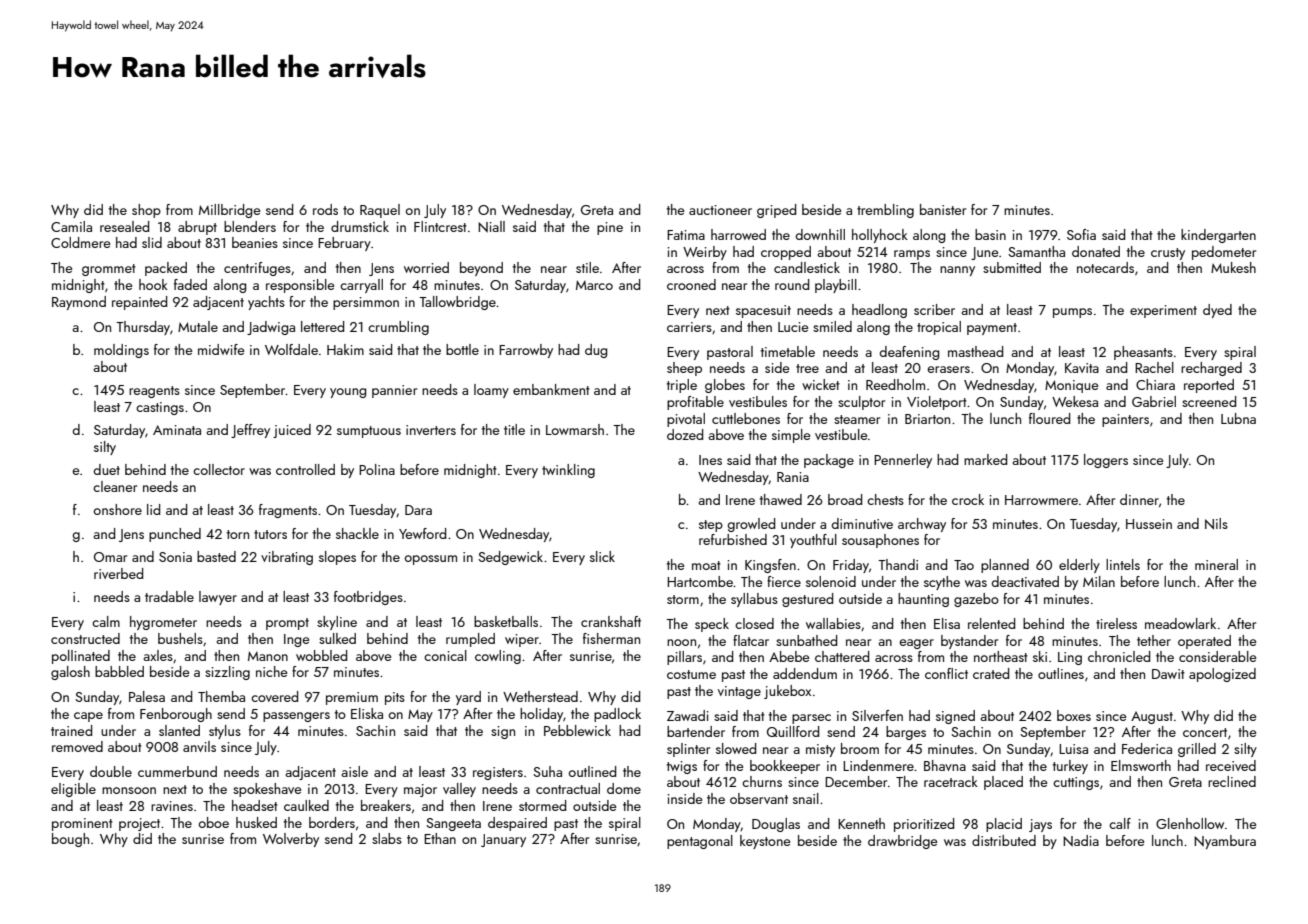 This screenshot has width=1308, height=924. What do you see at coordinates (880, 541) in the screenshot?
I see `sousaphones` at bounding box center [880, 541].
